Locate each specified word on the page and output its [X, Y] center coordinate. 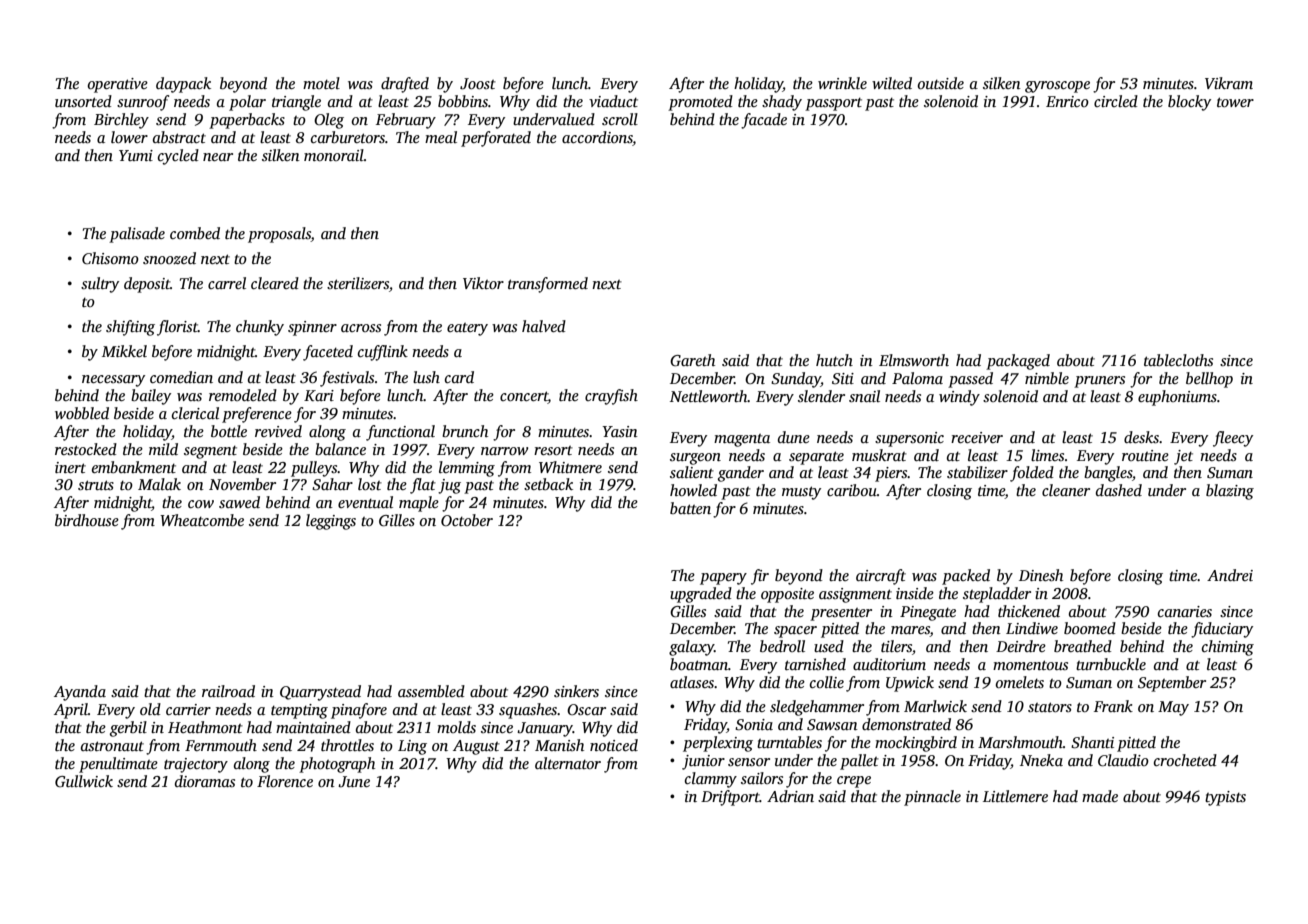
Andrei [1230, 575]
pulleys [314, 469]
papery [723, 579]
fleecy [1233, 439]
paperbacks [247, 121]
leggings [331, 522]
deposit [147, 285]
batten [690, 508]
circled [1116, 101]
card [459, 377]
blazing [1230, 492]
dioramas [205, 781]
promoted [700, 103]
